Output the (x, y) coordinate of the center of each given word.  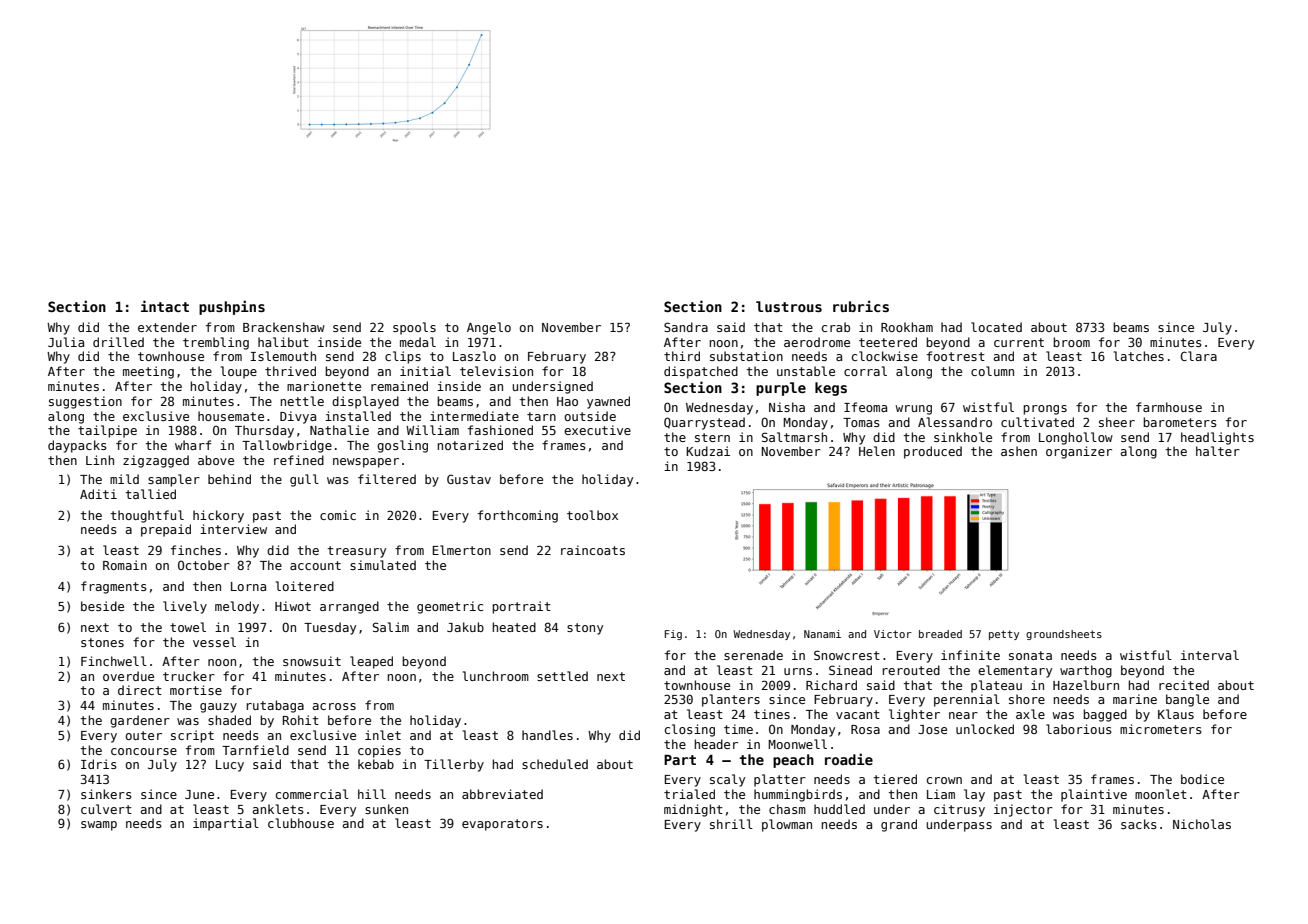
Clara (1199, 356)
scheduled (555, 764)
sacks (1139, 824)
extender (167, 327)
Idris (99, 764)
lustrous (789, 306)
